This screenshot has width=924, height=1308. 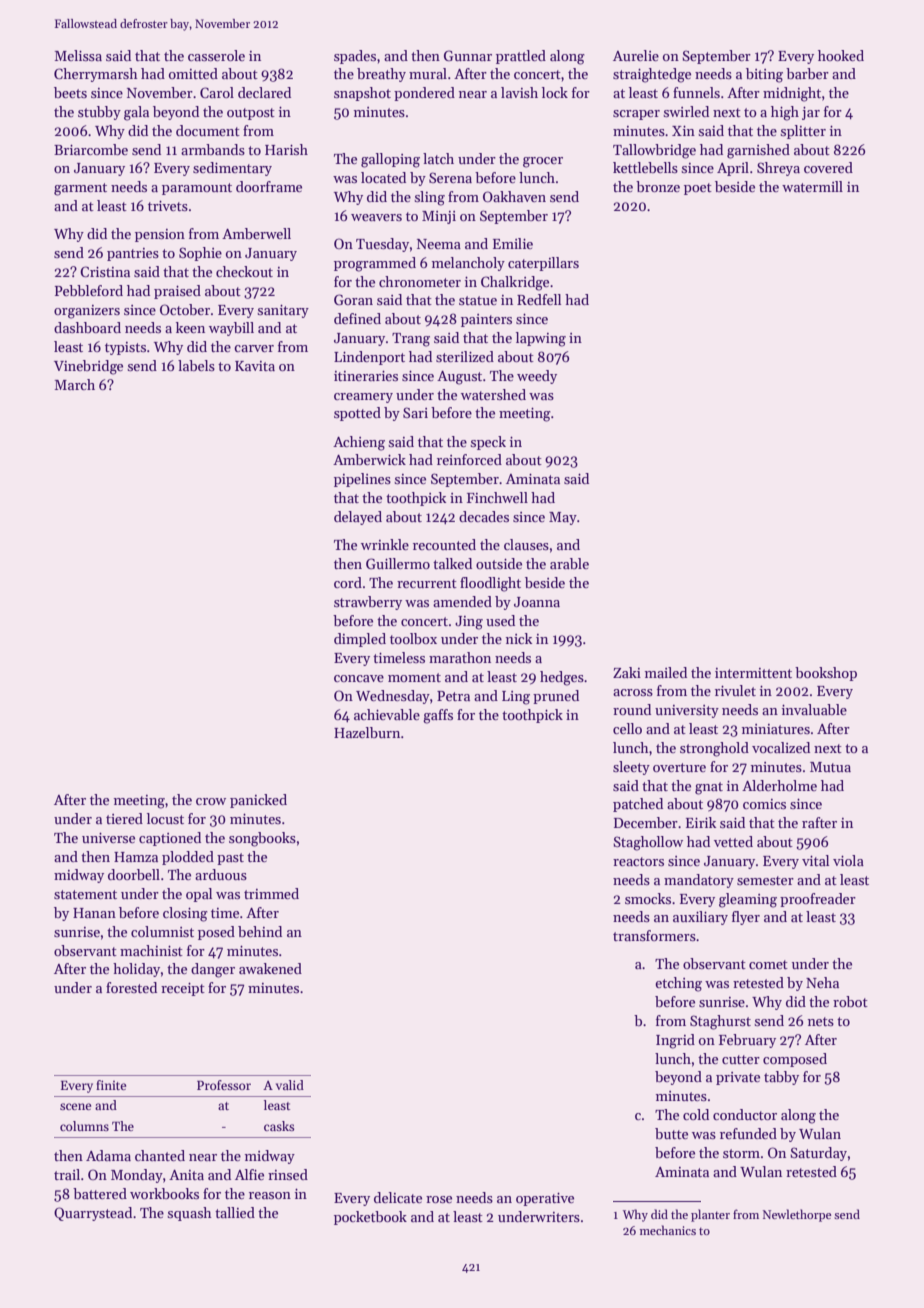 What do you see at coordinates (797, 1215) in the screenshot?
I see `Newlethorpe` at bounding box center [797, 1215].
